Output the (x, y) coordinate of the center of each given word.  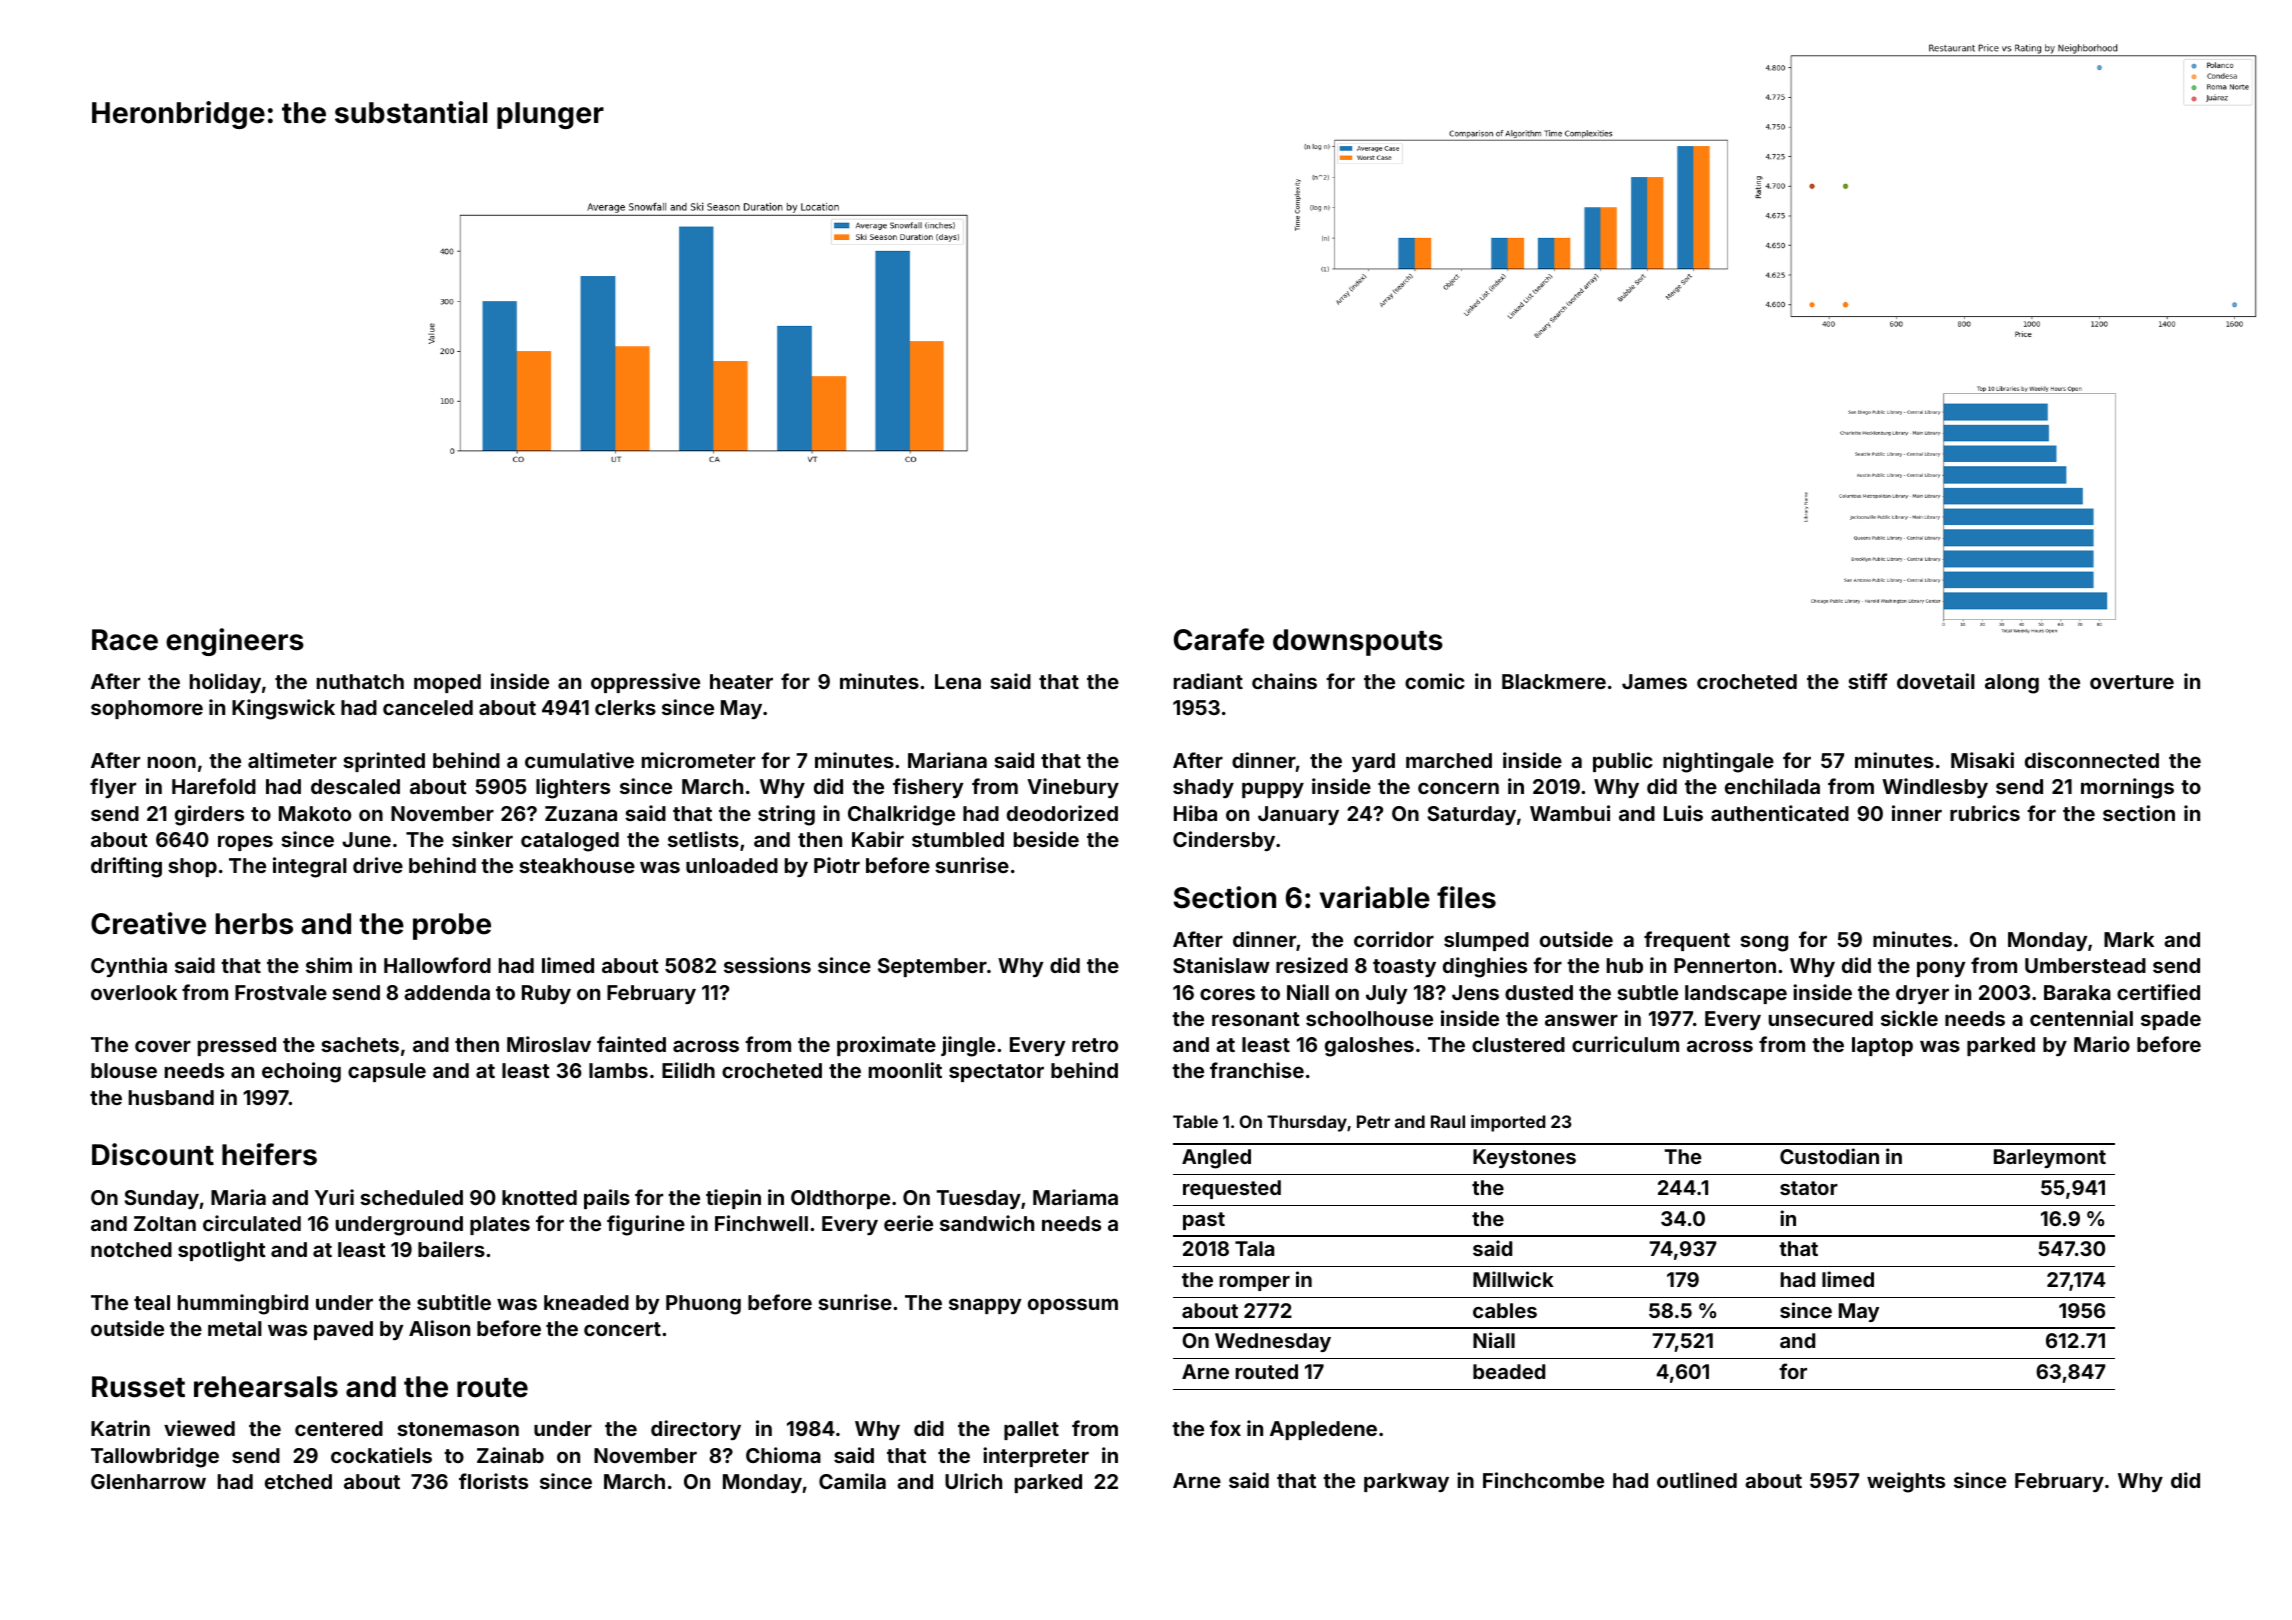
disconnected (2092, 760)
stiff (1867, 681)
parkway (1406, 1482)
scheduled (411, 1197)
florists (493, 1481)
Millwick (1513, 1279)
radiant (1208, 681)
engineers (235, 642)
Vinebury (1073, 788)
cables (1505, 1310)
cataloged (570, 842)
